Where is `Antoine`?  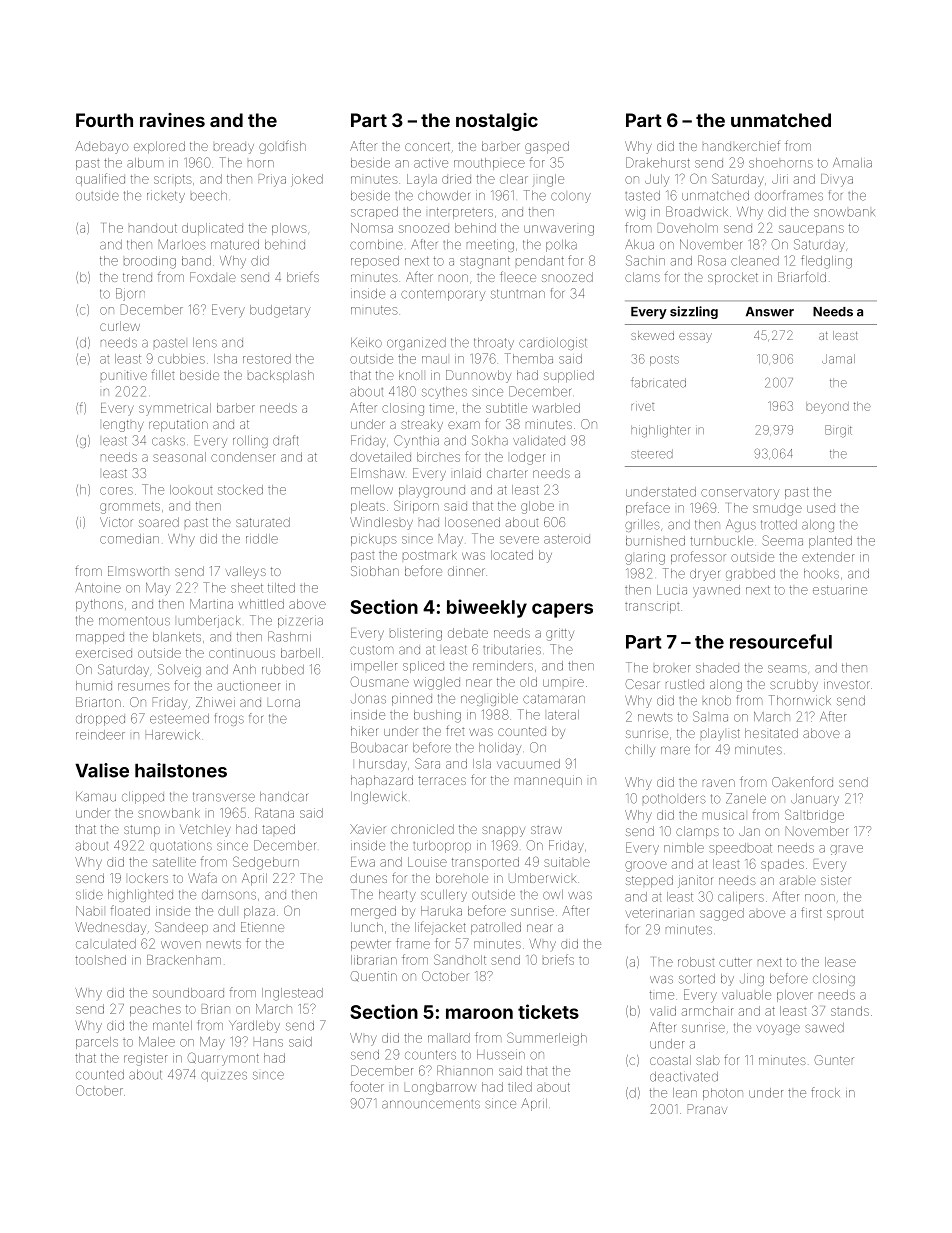 Antoine is located at coordinates (98, 588).
